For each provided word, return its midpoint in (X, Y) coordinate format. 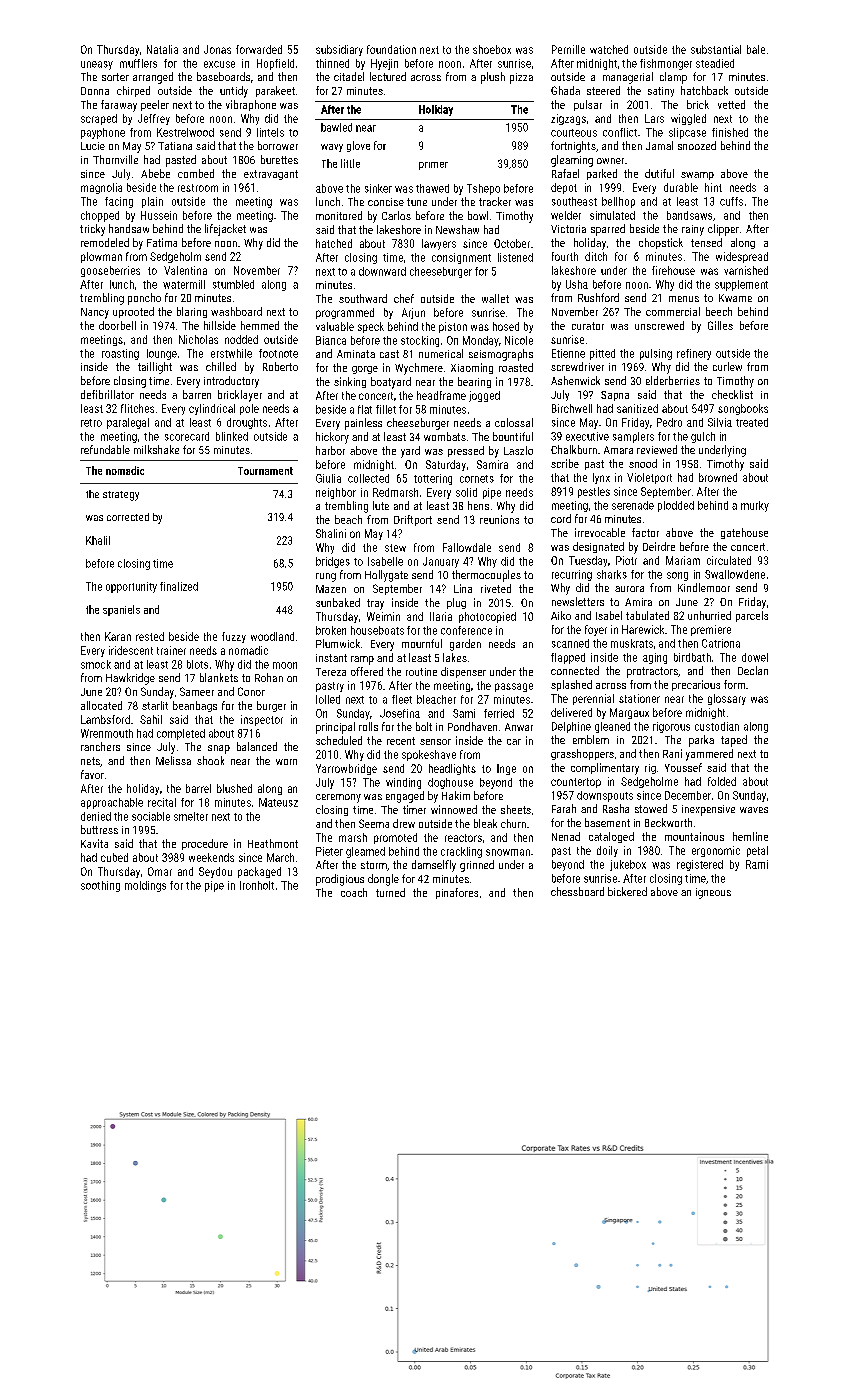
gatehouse (744, 533)
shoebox (492, 49)
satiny (661, 92)
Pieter (329, 851)
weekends (211, 857)
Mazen (331, 589)
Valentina (185, 270)
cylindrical (212, 409)
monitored (339, 215)
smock (96, 664)
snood (643, 463)
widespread (742, 257)
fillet (386, 409)
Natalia (162, 49)
